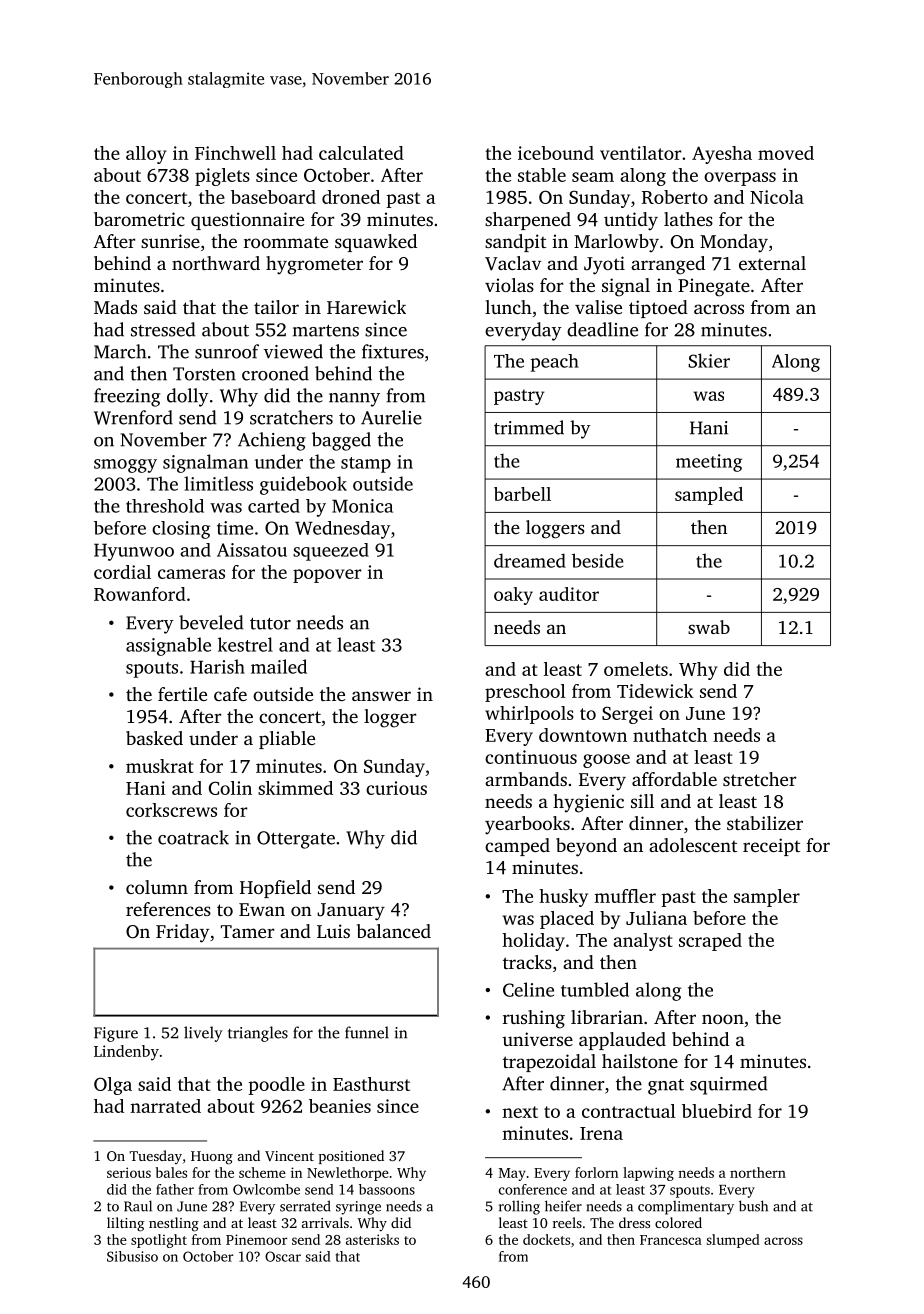 The height and width of the document is (1314, 924). I want to click on gnat, so click(666, 1087).
